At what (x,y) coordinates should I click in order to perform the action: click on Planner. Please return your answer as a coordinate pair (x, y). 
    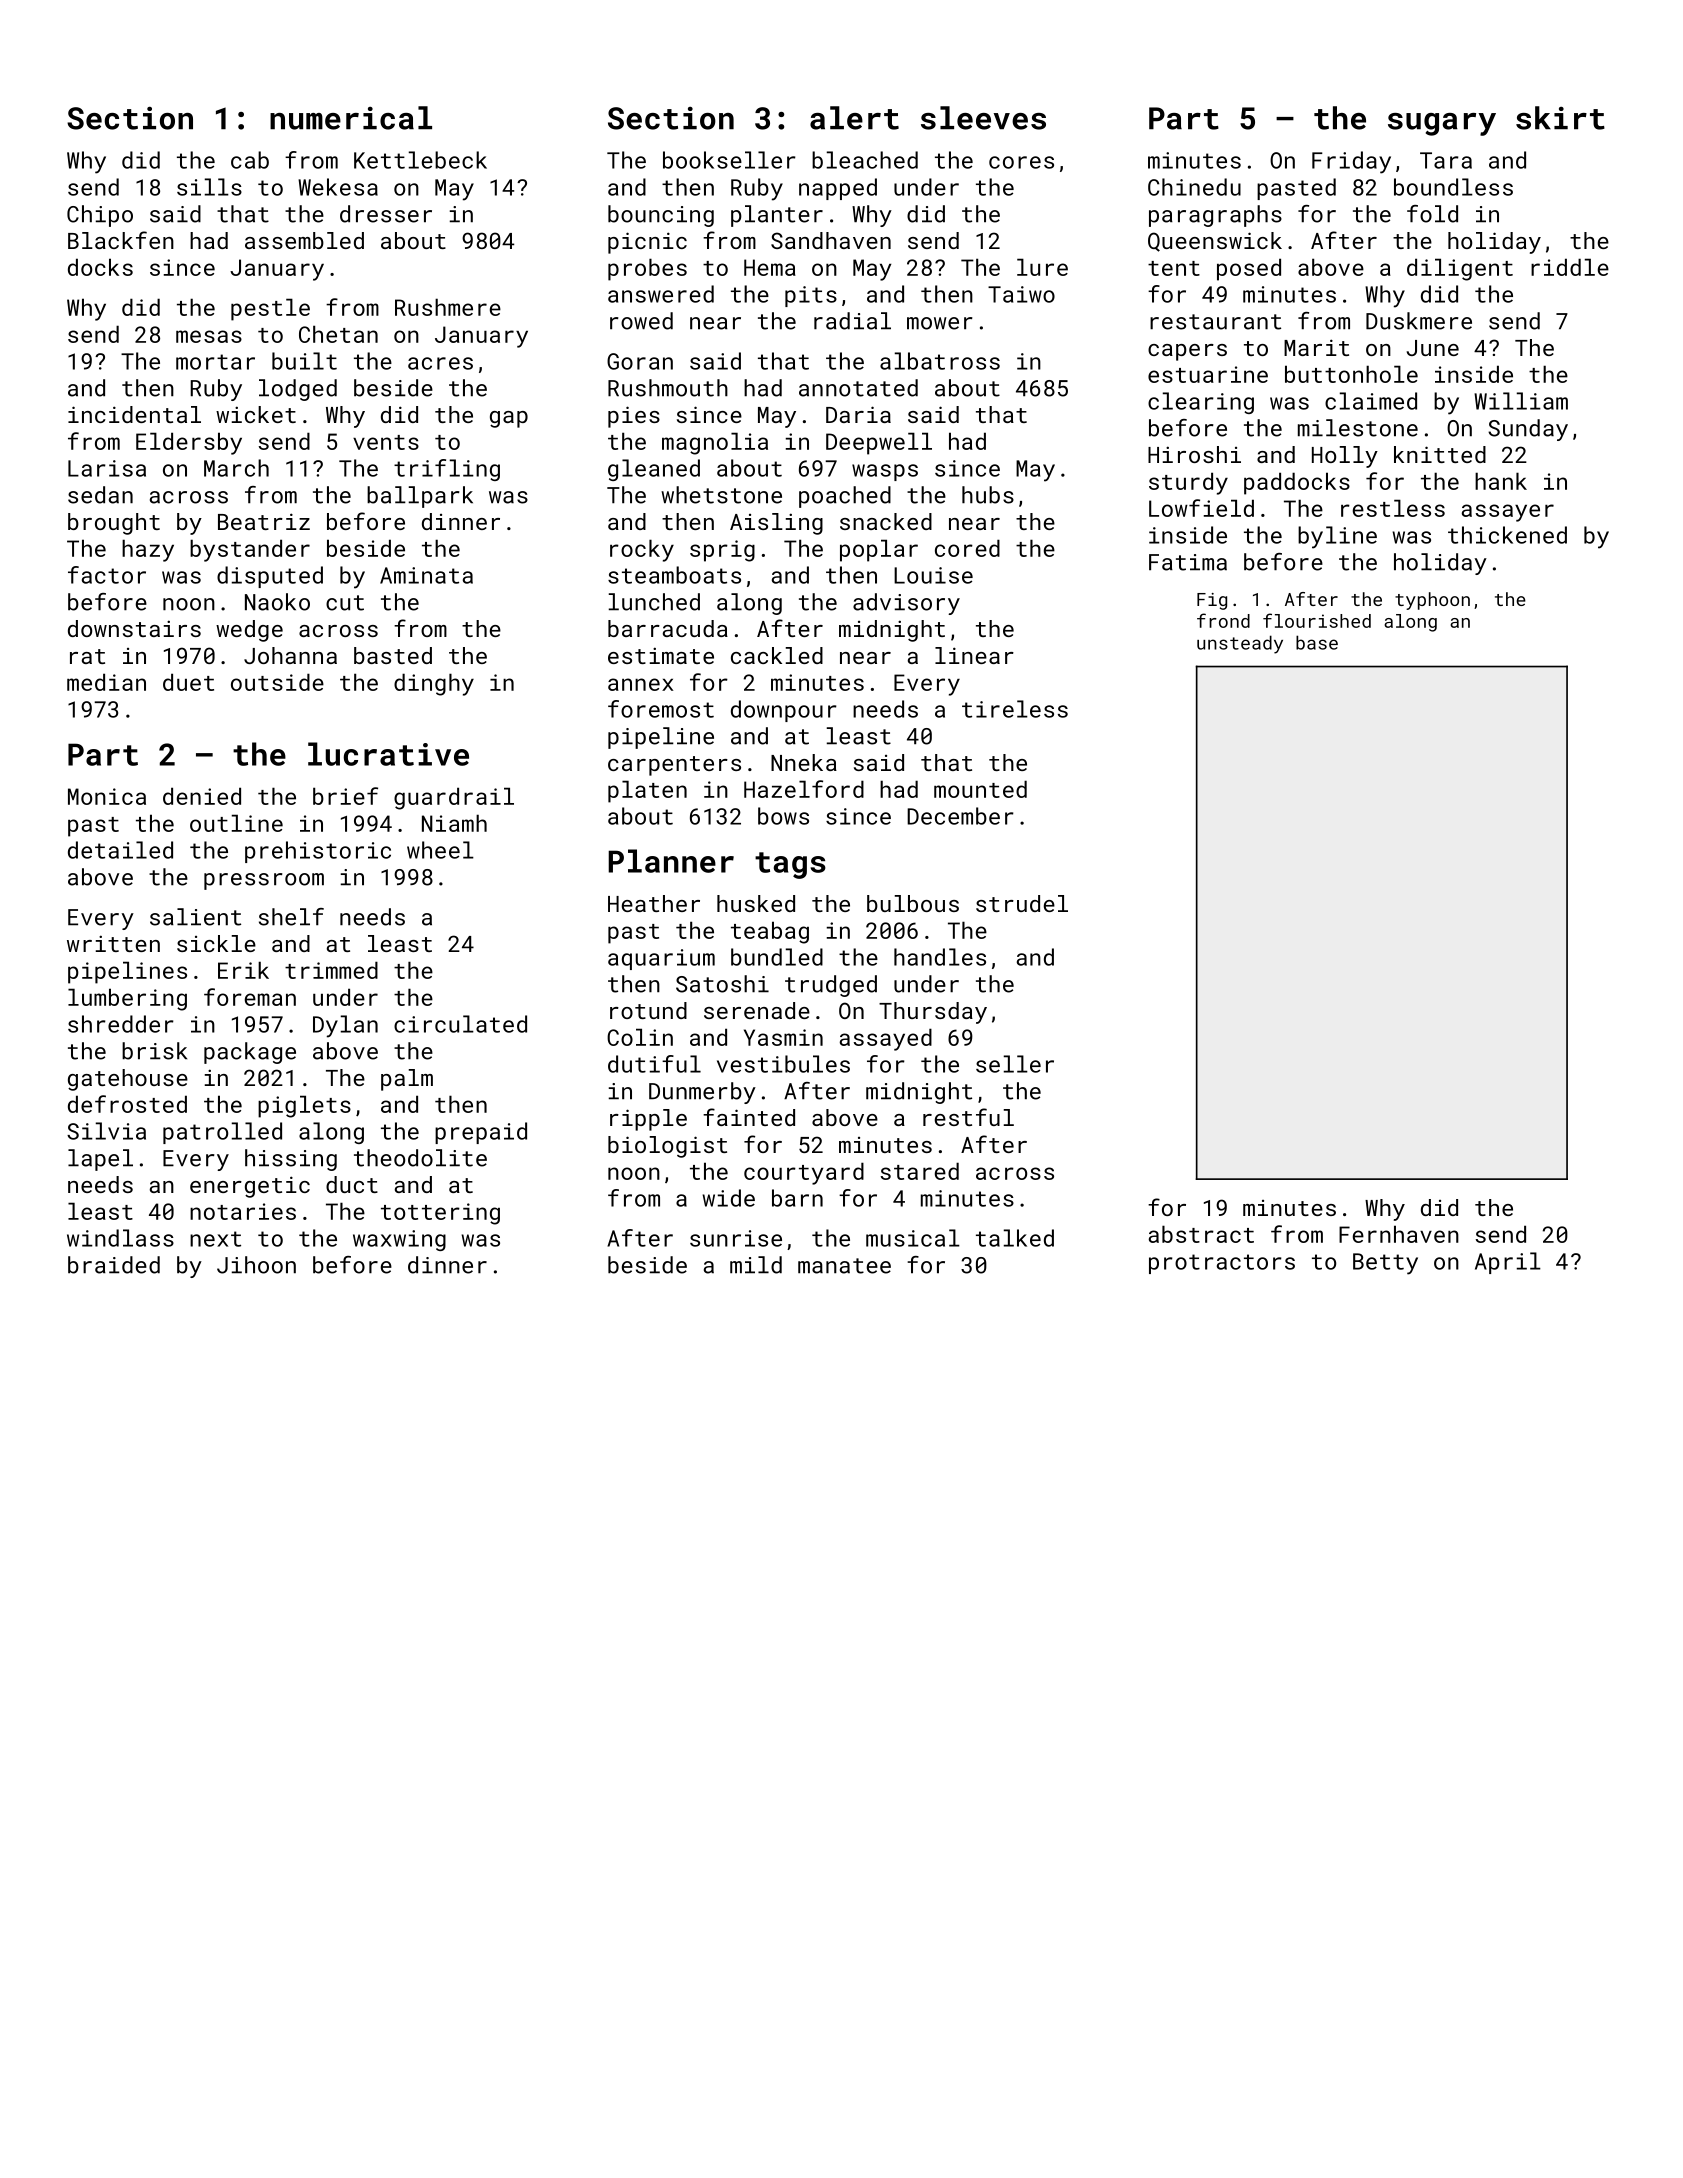
    Looking at the image, I should click on (671, 861).
